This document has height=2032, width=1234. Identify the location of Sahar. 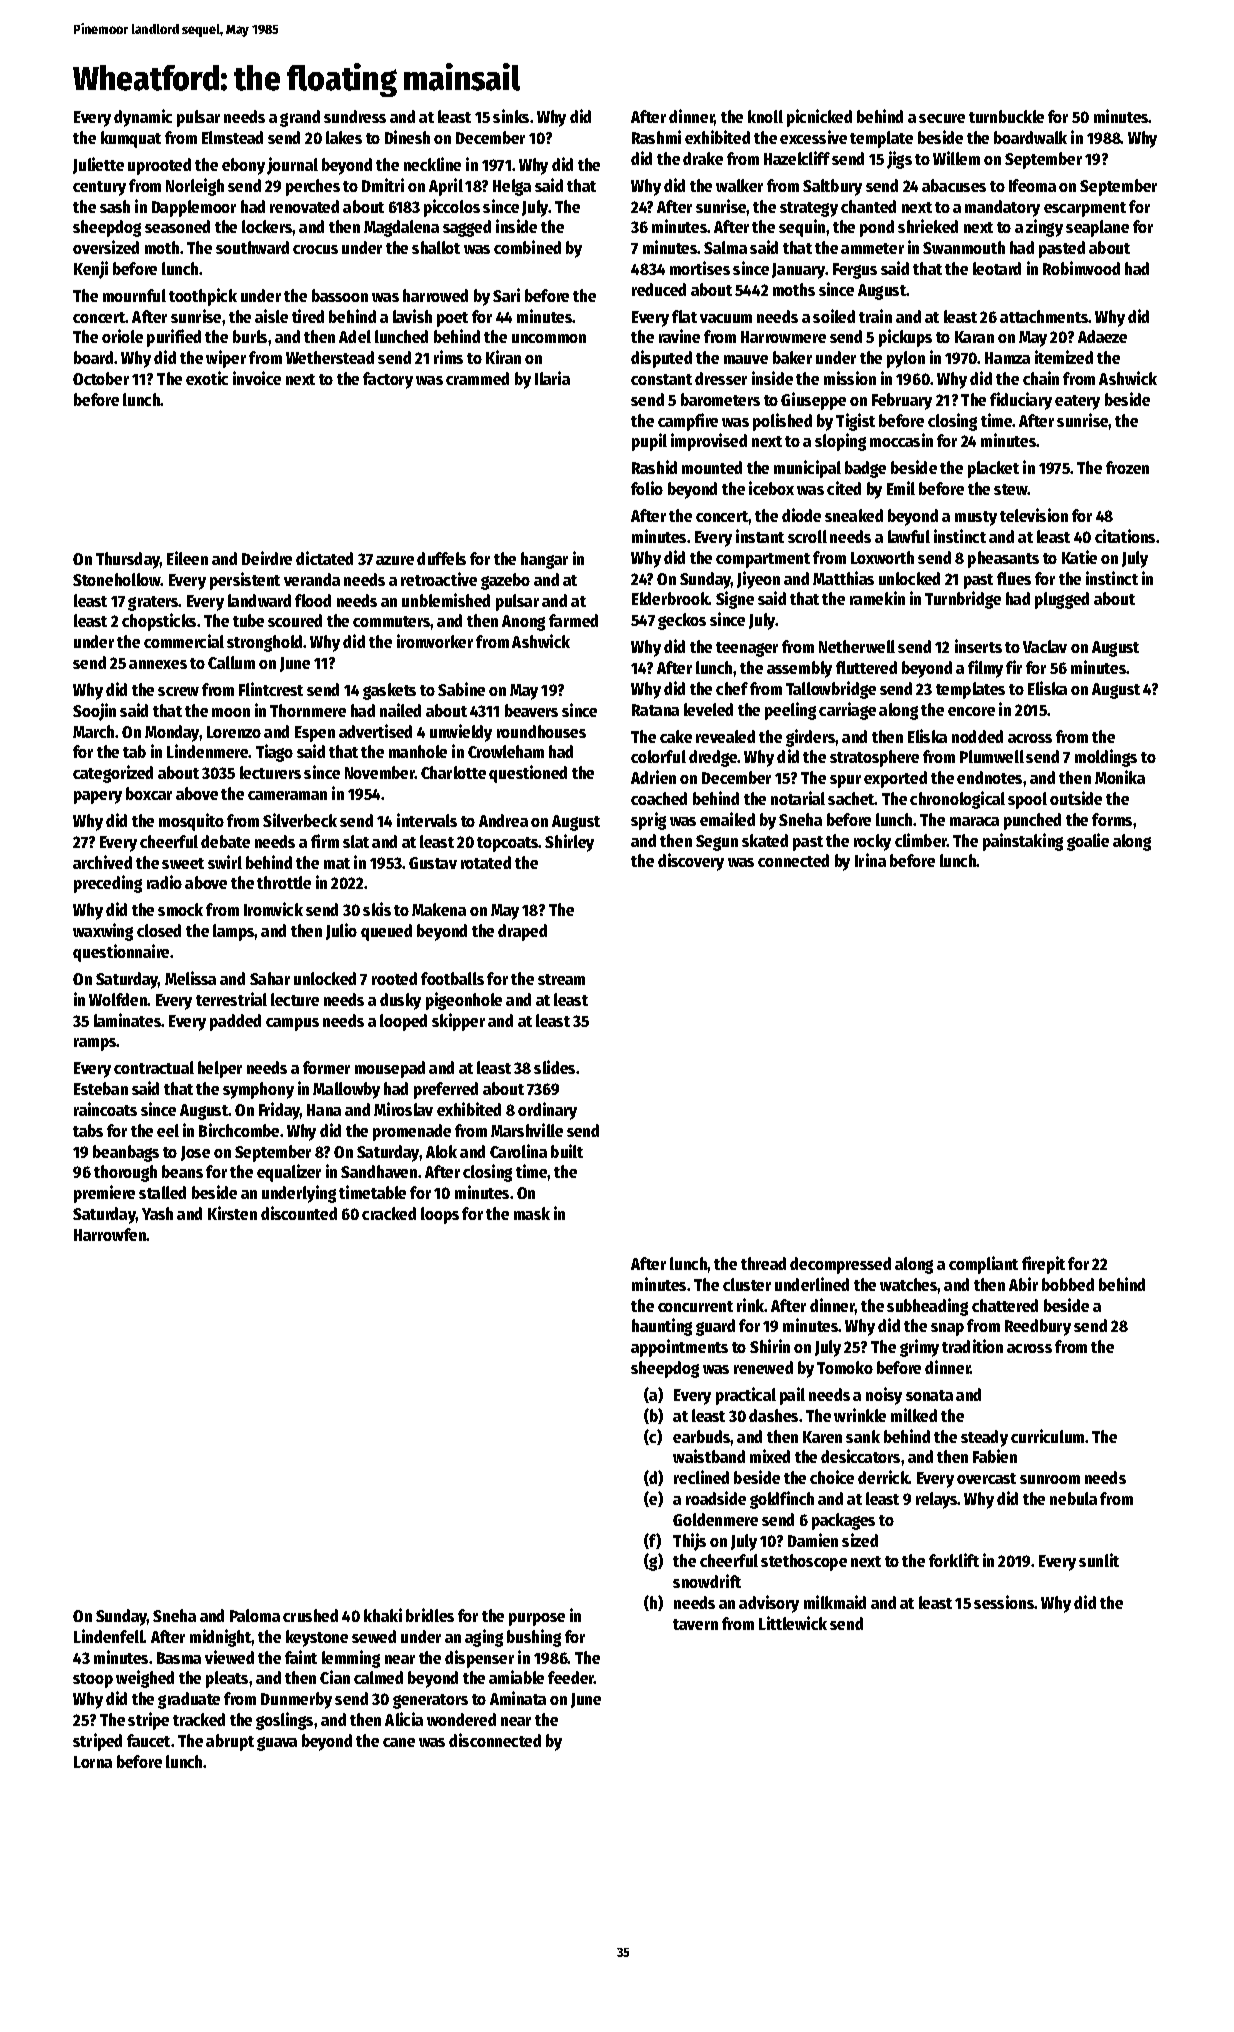
(270, 978).
